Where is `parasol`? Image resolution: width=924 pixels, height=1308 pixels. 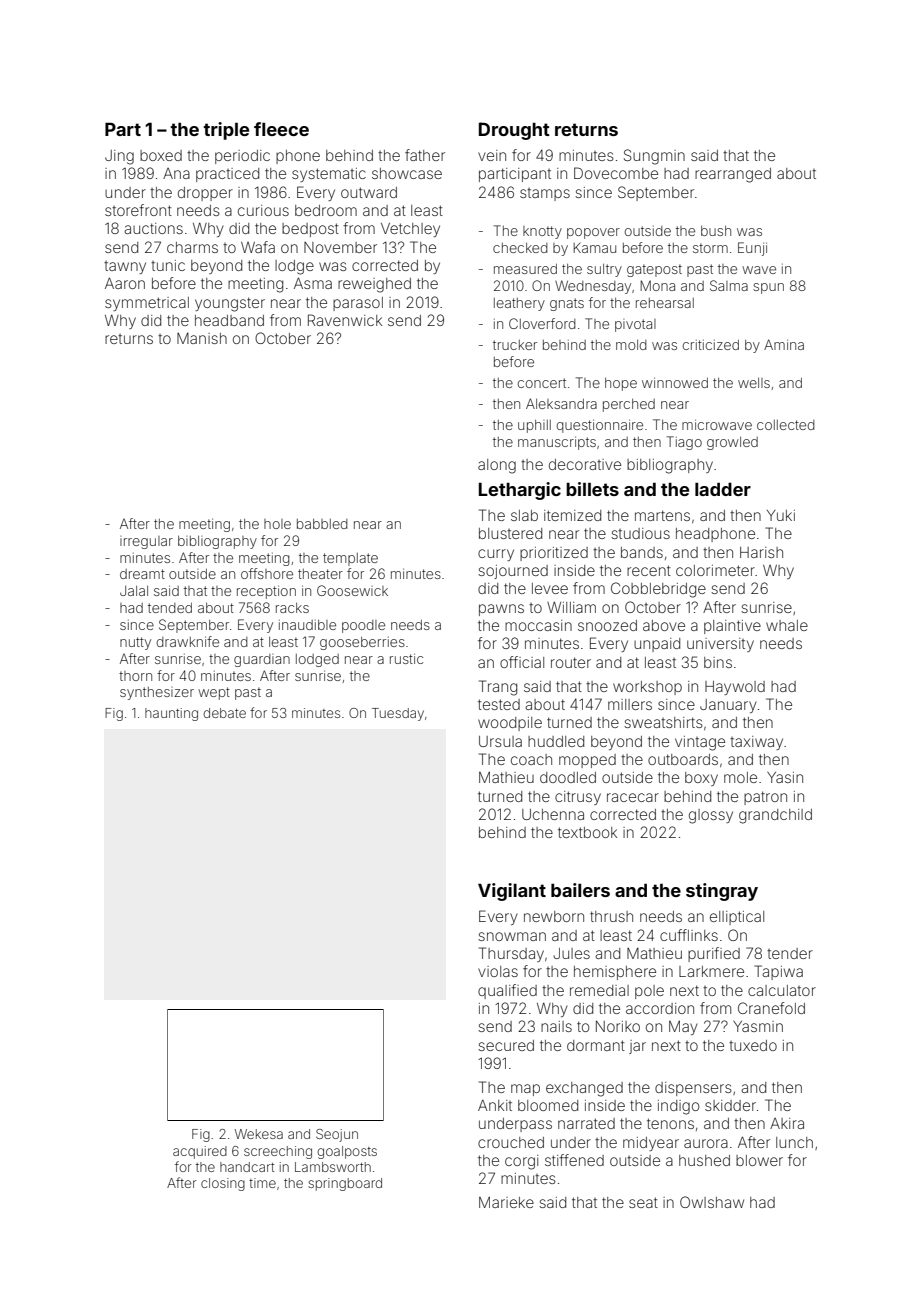
parasol is located at coordinates (358, 304).
